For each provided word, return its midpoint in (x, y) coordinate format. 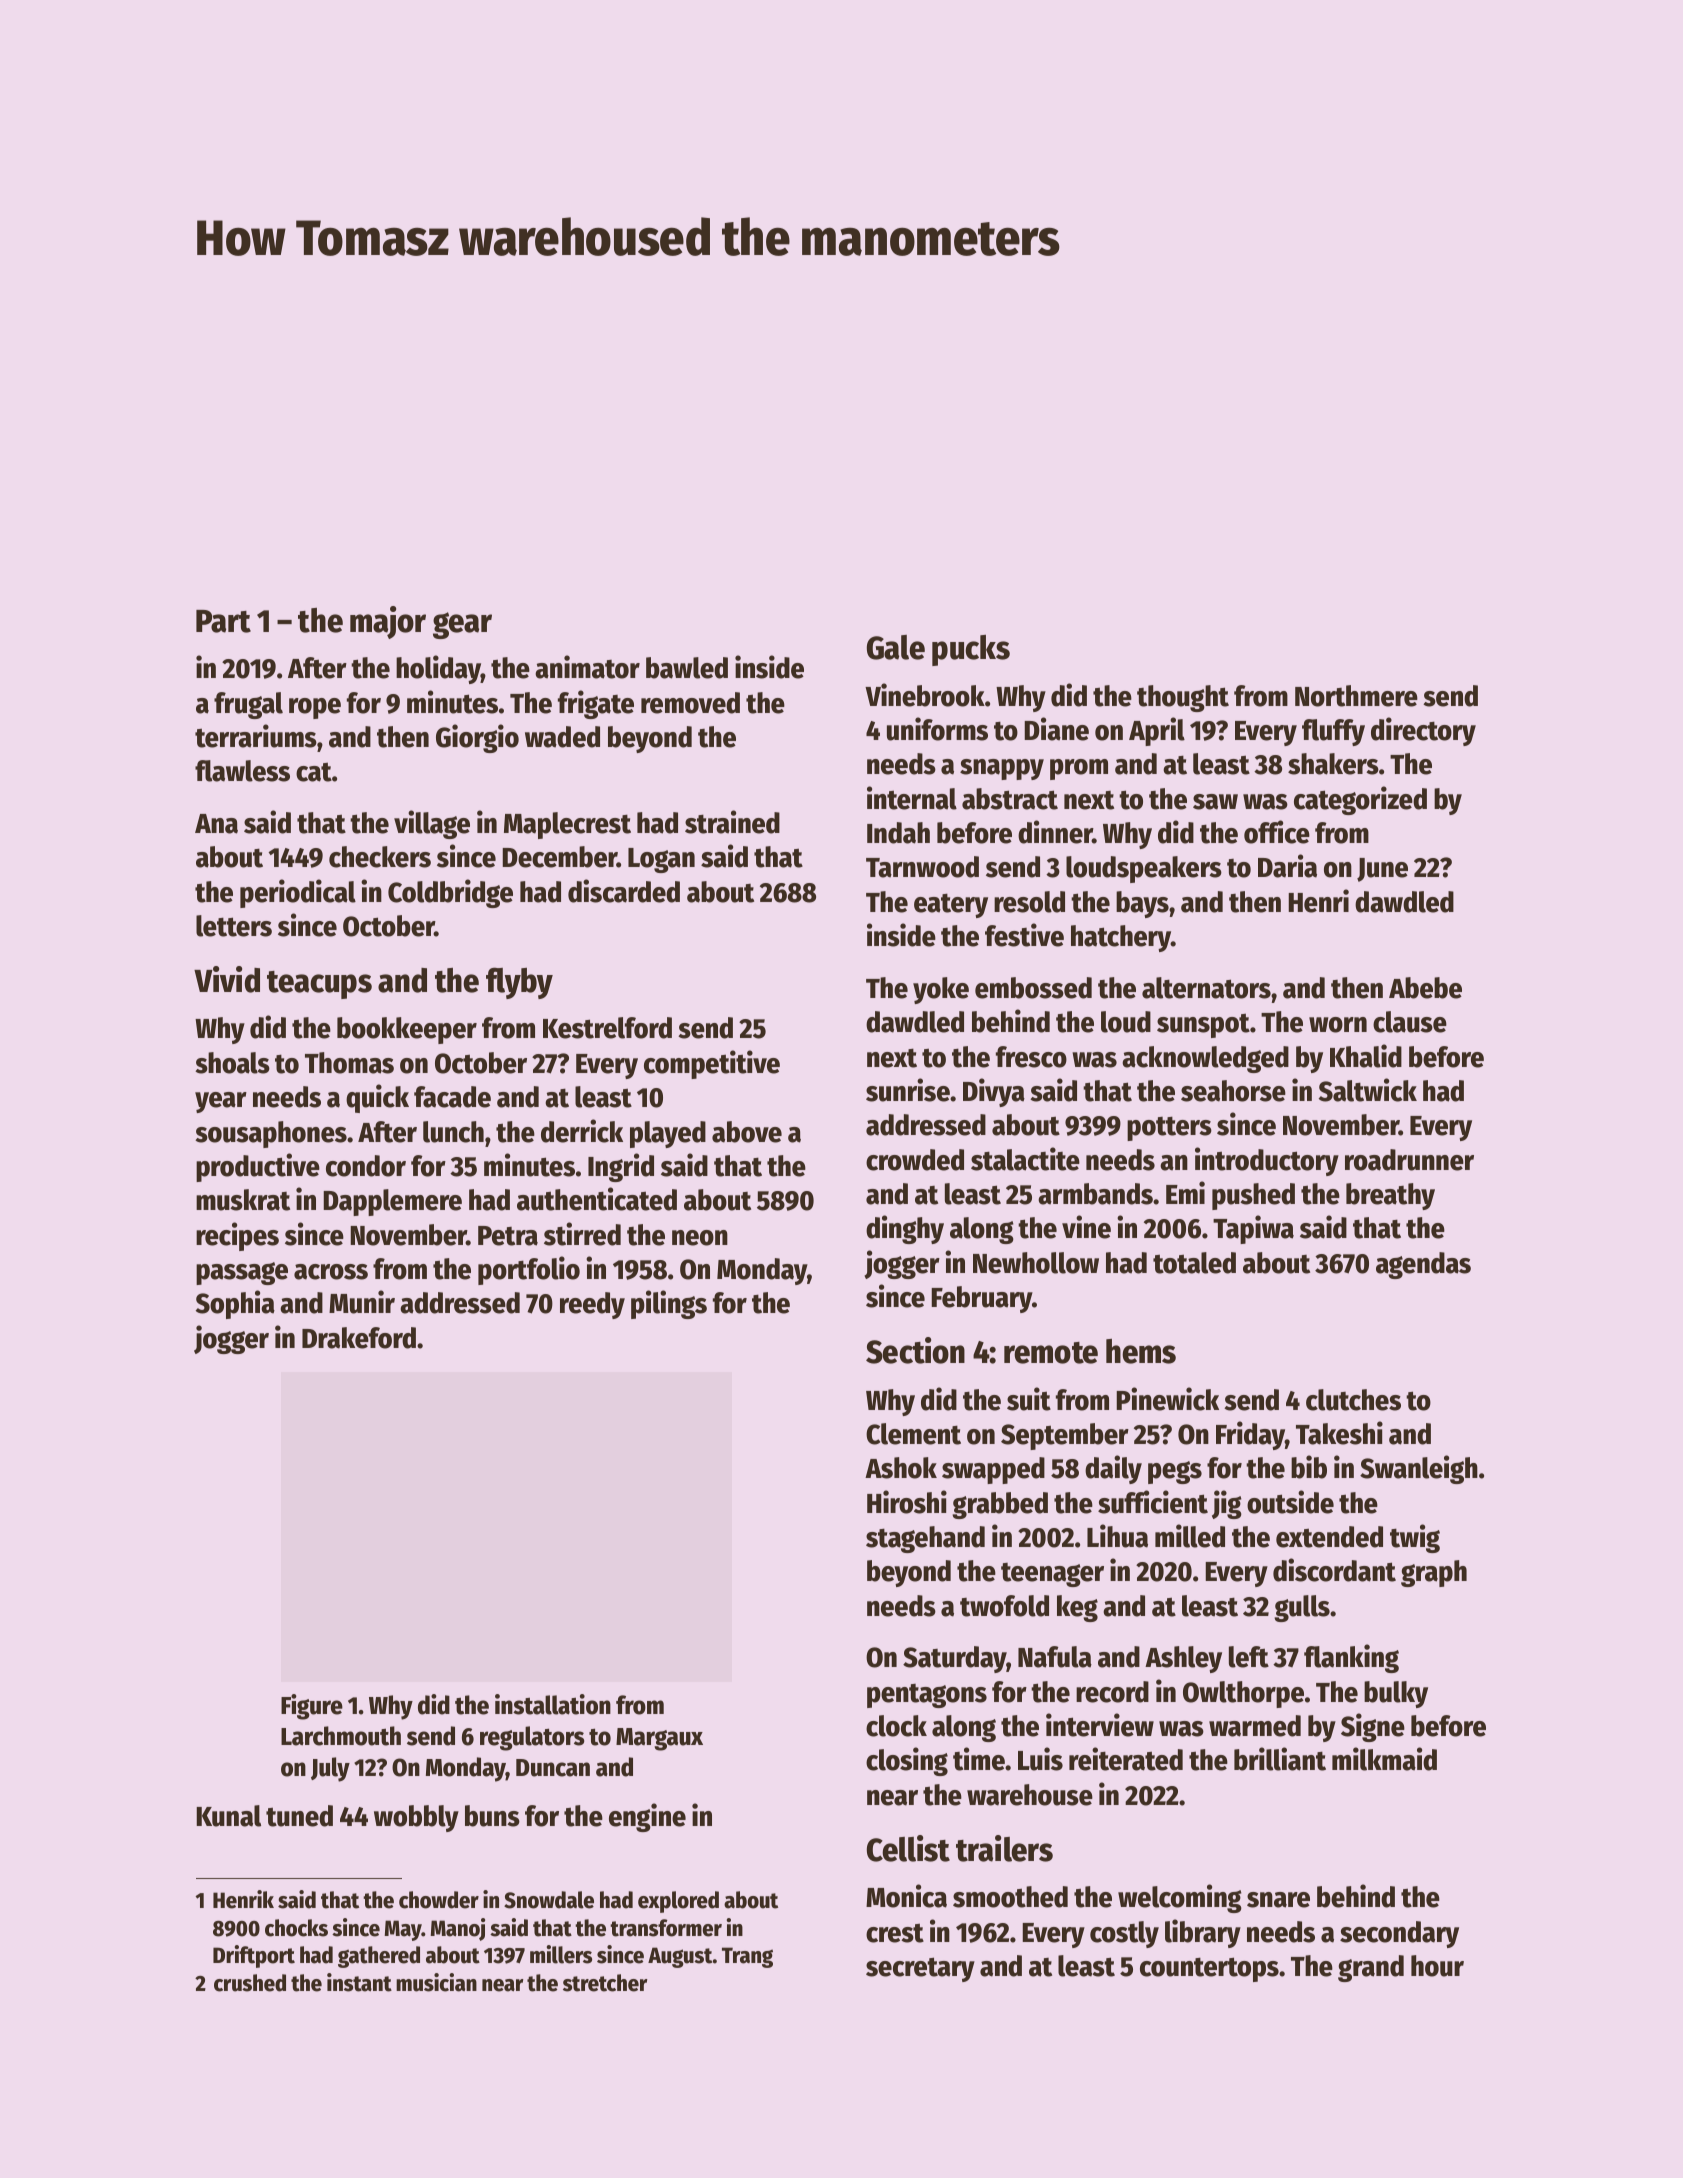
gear (462, 625)
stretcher (605, 1983)
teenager (1052, 1575)
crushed (250, 1983)
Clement (913, 1434)
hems (1141, 1351)
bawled (687, 668)
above (747, 1132)
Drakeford (359, 1338)
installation (553, 1704)
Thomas (349, 1063)
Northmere (1356, 696)
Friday (1250, 1435)
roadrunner (1409, 1160)
